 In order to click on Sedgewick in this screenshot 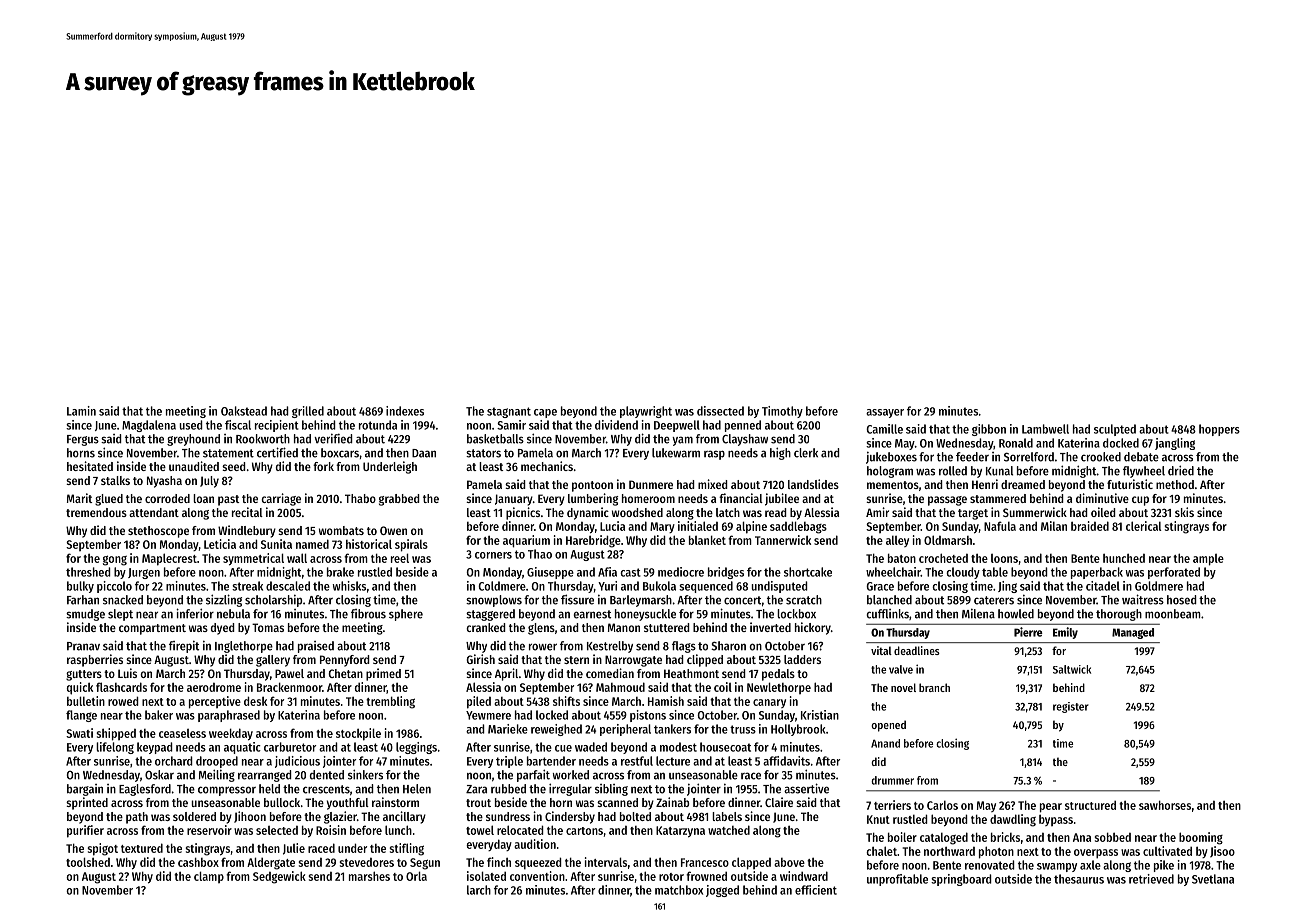, I will do `click(279, 877)`.
